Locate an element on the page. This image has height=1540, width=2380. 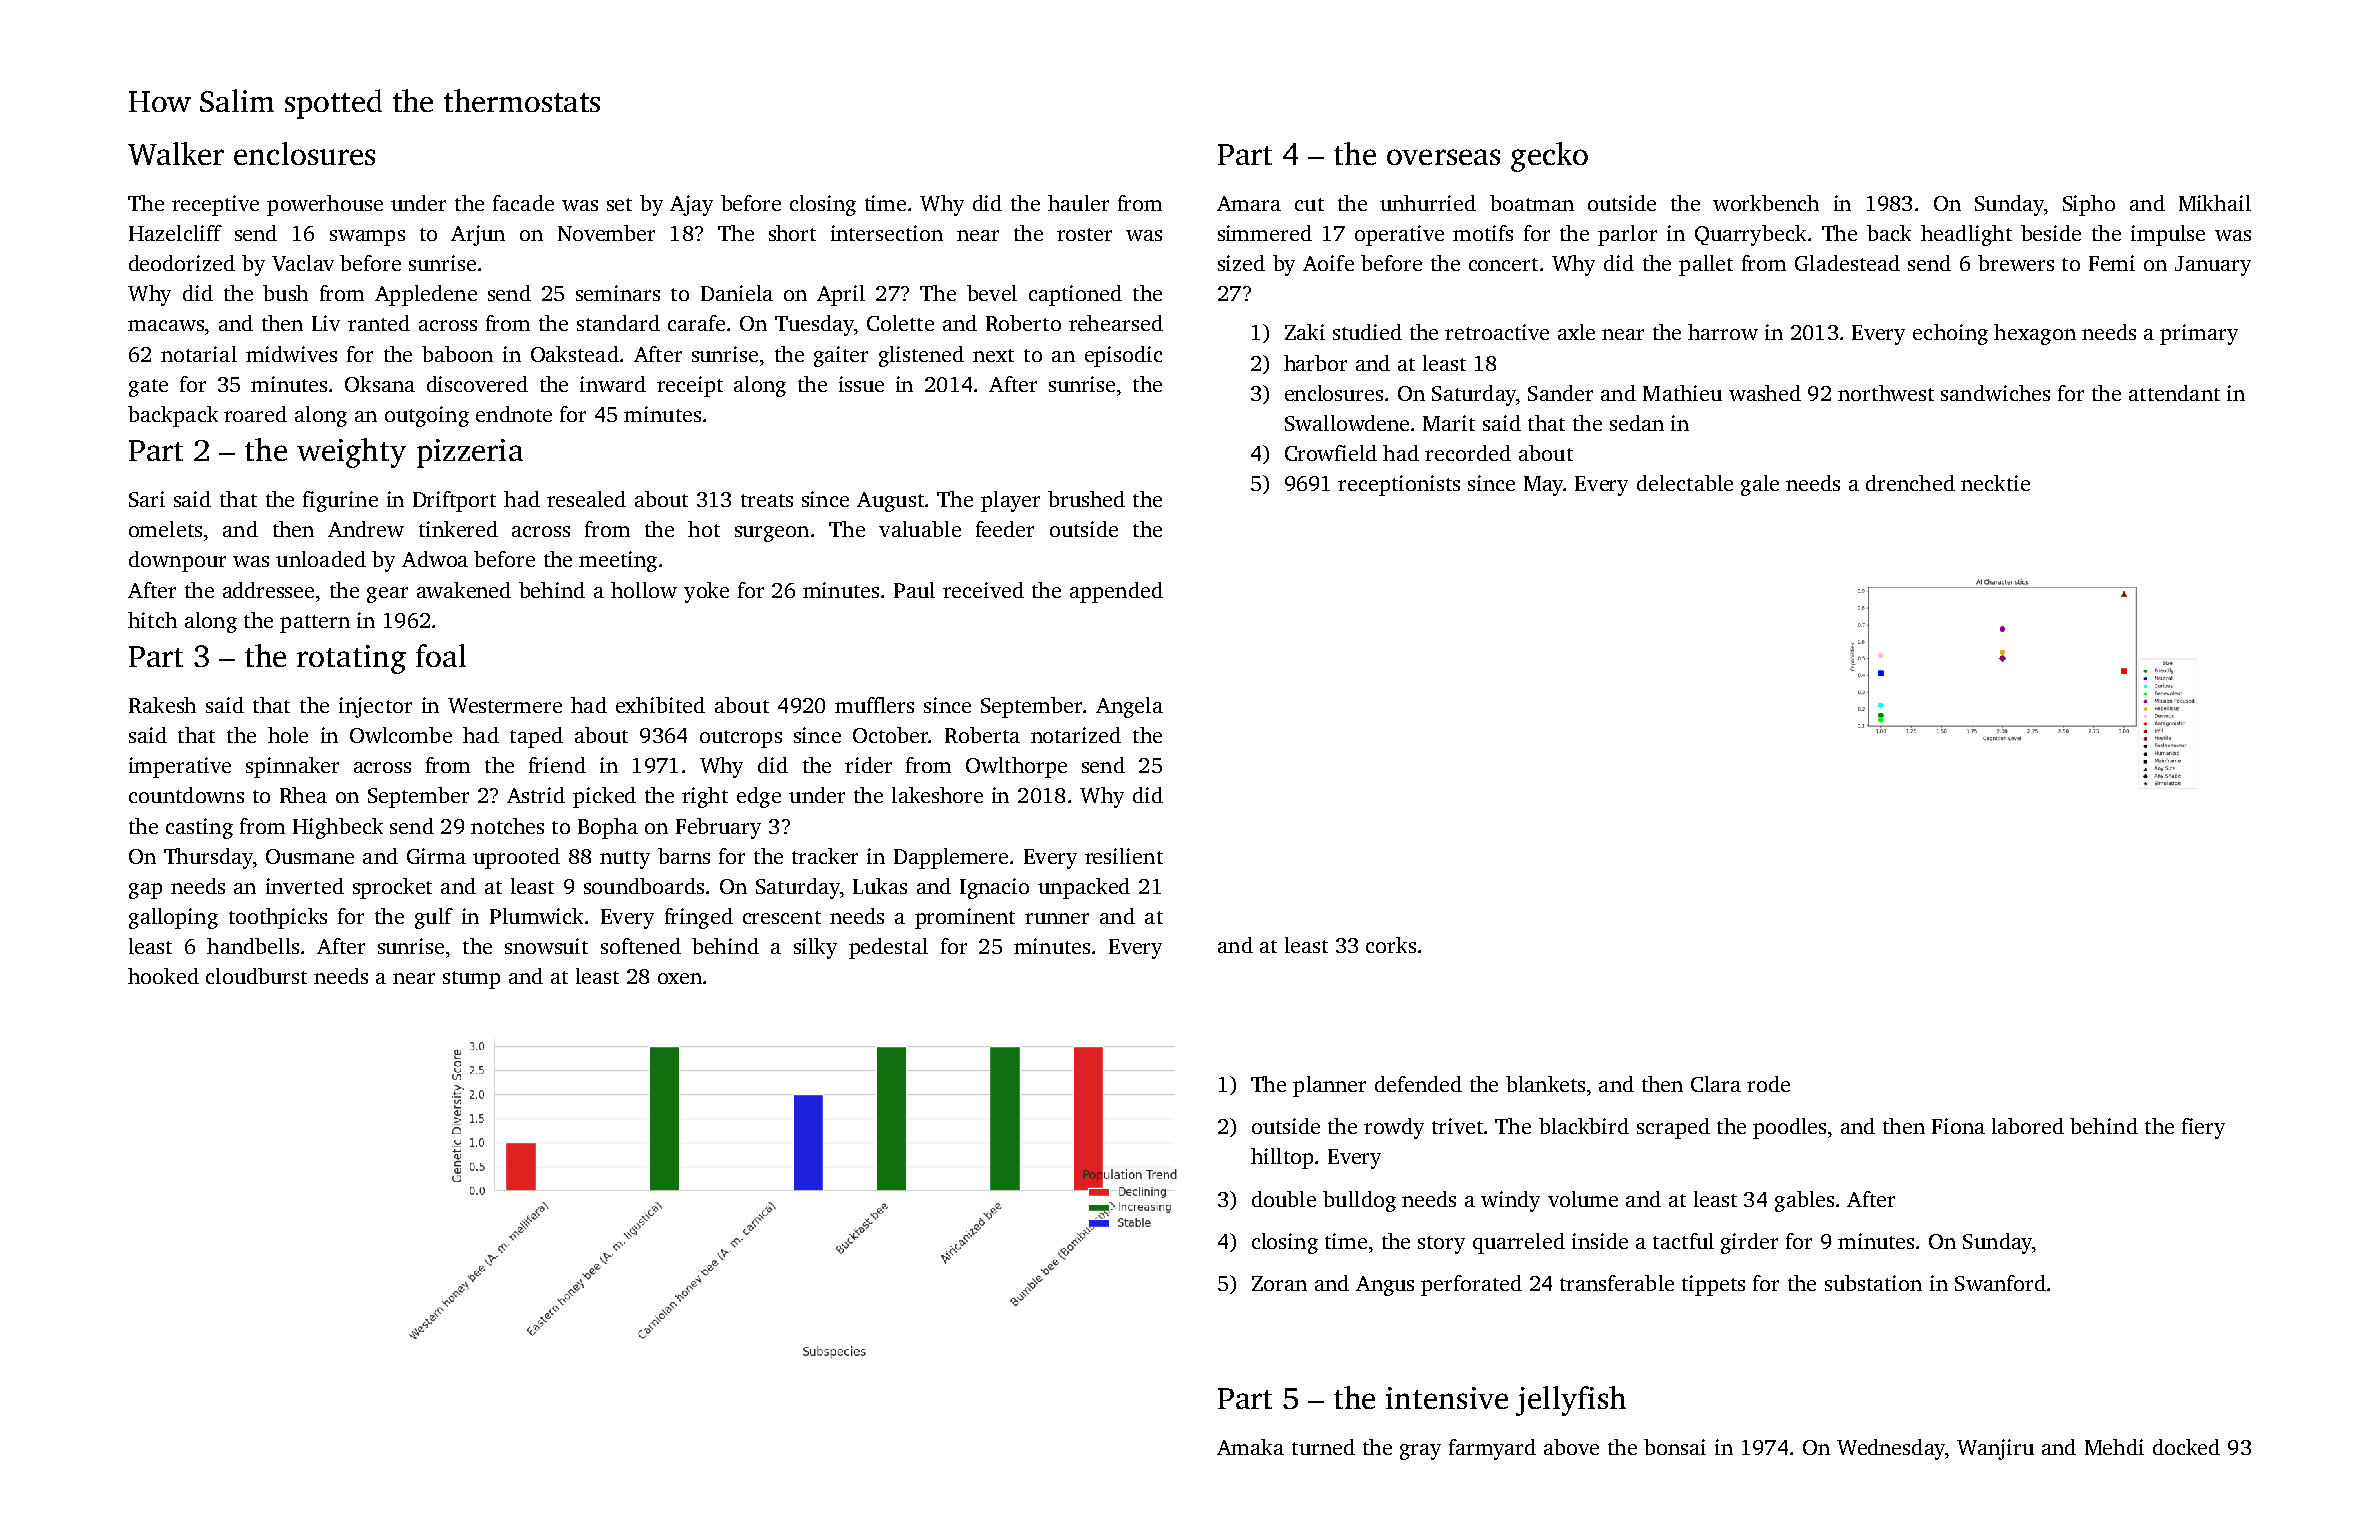
sedan is located at coordinates (1637, 423).
